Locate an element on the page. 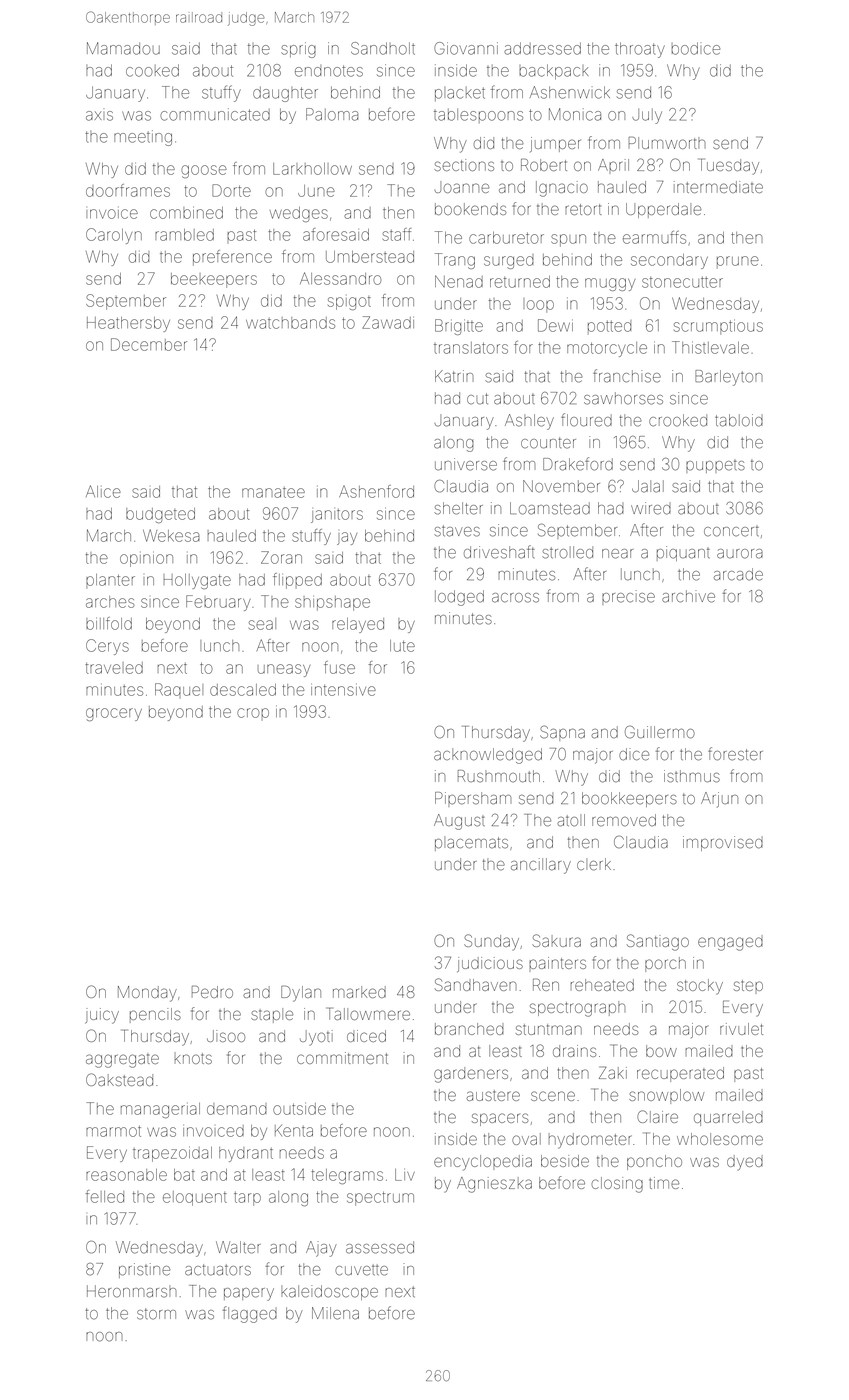 This image has width=849, height=1400. Heathersby is located at coordinates (128, 324).
